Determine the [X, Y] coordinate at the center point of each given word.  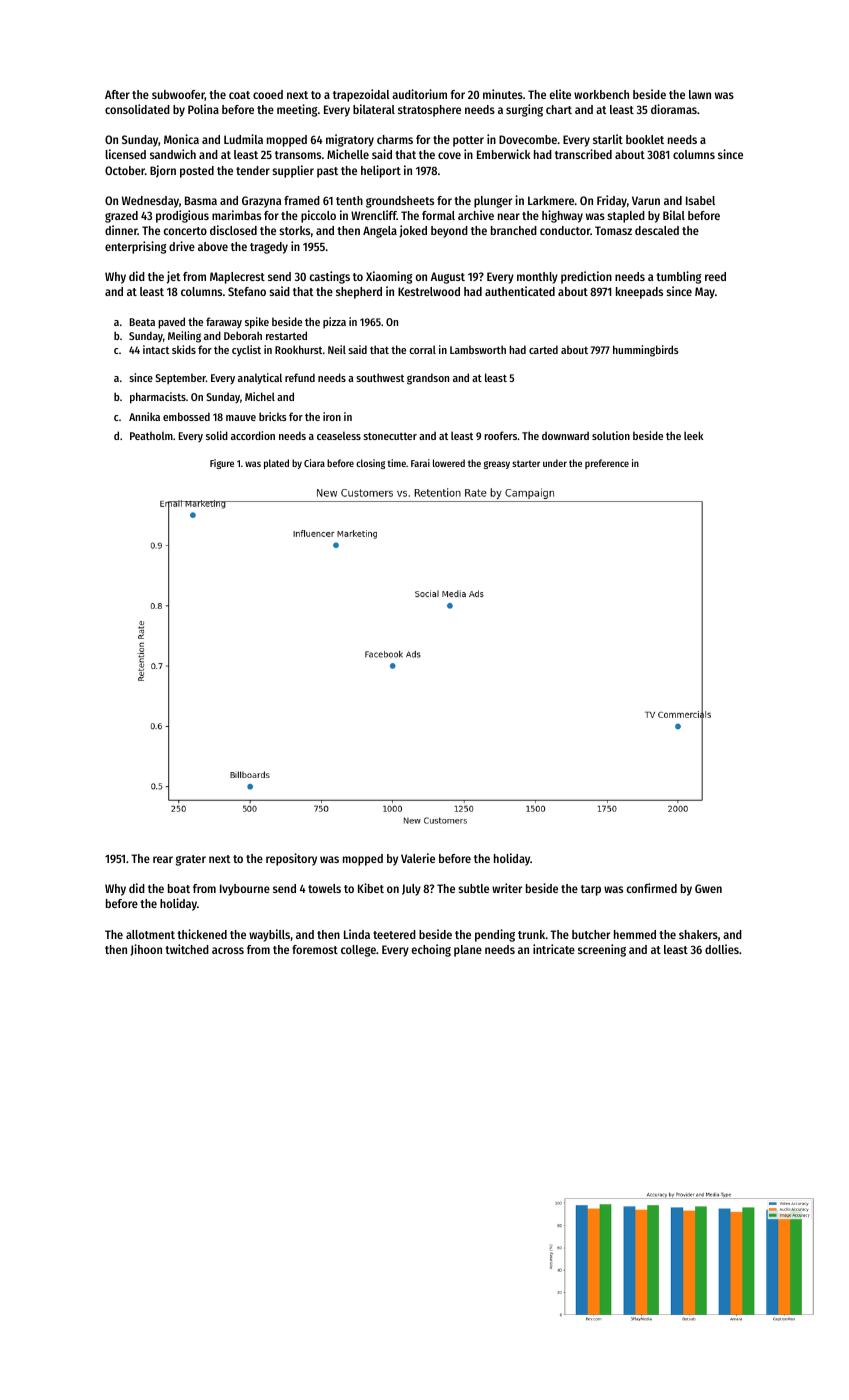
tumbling [679, 277]
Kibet [371, 888]
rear [163, 859]
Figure [222, 464]
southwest [380, 377]
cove [449, 155]
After [117, 94]
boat [179, 888]
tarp [591, 890]
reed [715, 276]
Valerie [418, 858]
